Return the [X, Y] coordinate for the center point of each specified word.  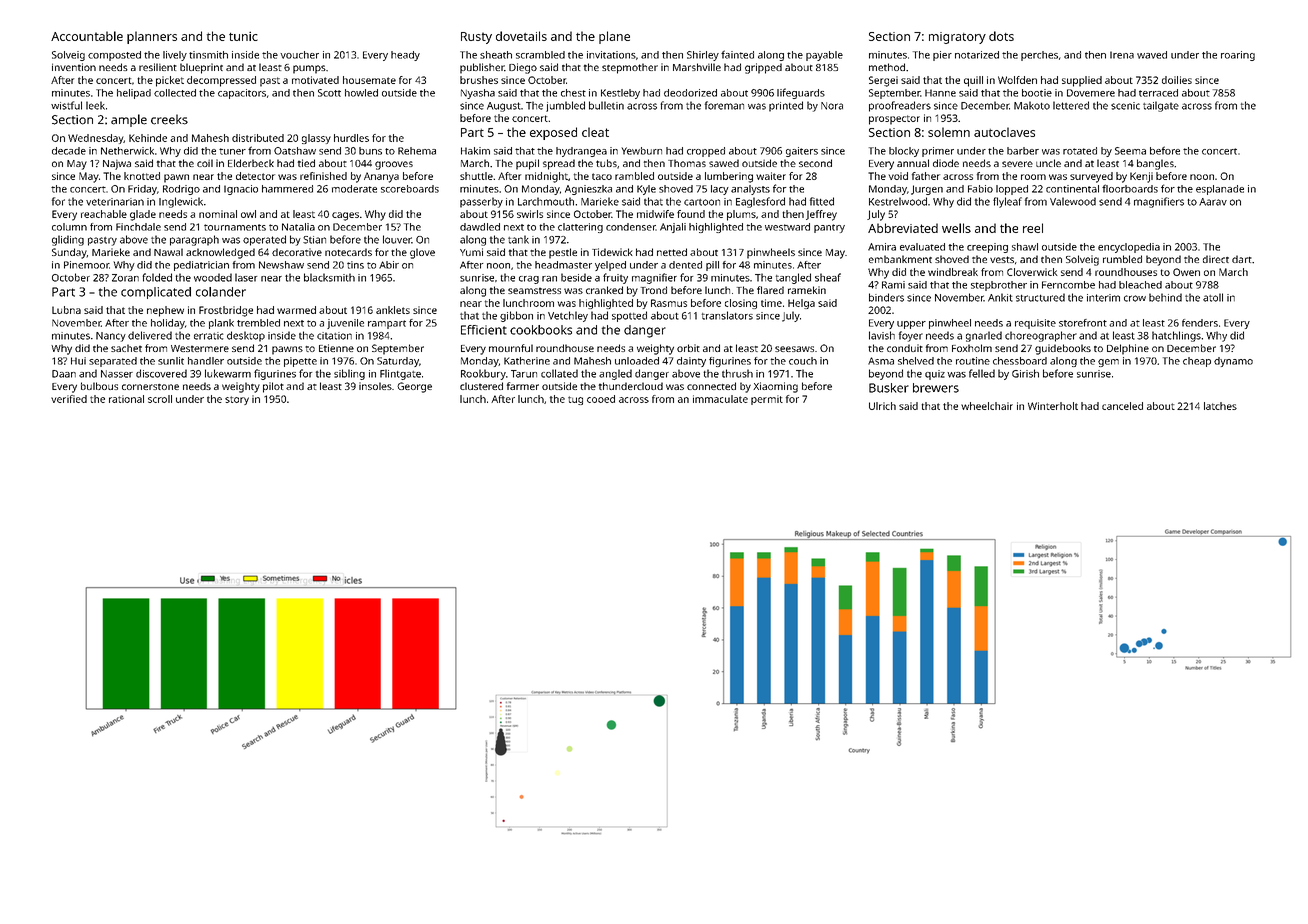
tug [575, 400]
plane [614, 37]
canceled [1122, 406]
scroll [160, 399]
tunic [243, 36]
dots [1001, 36]
